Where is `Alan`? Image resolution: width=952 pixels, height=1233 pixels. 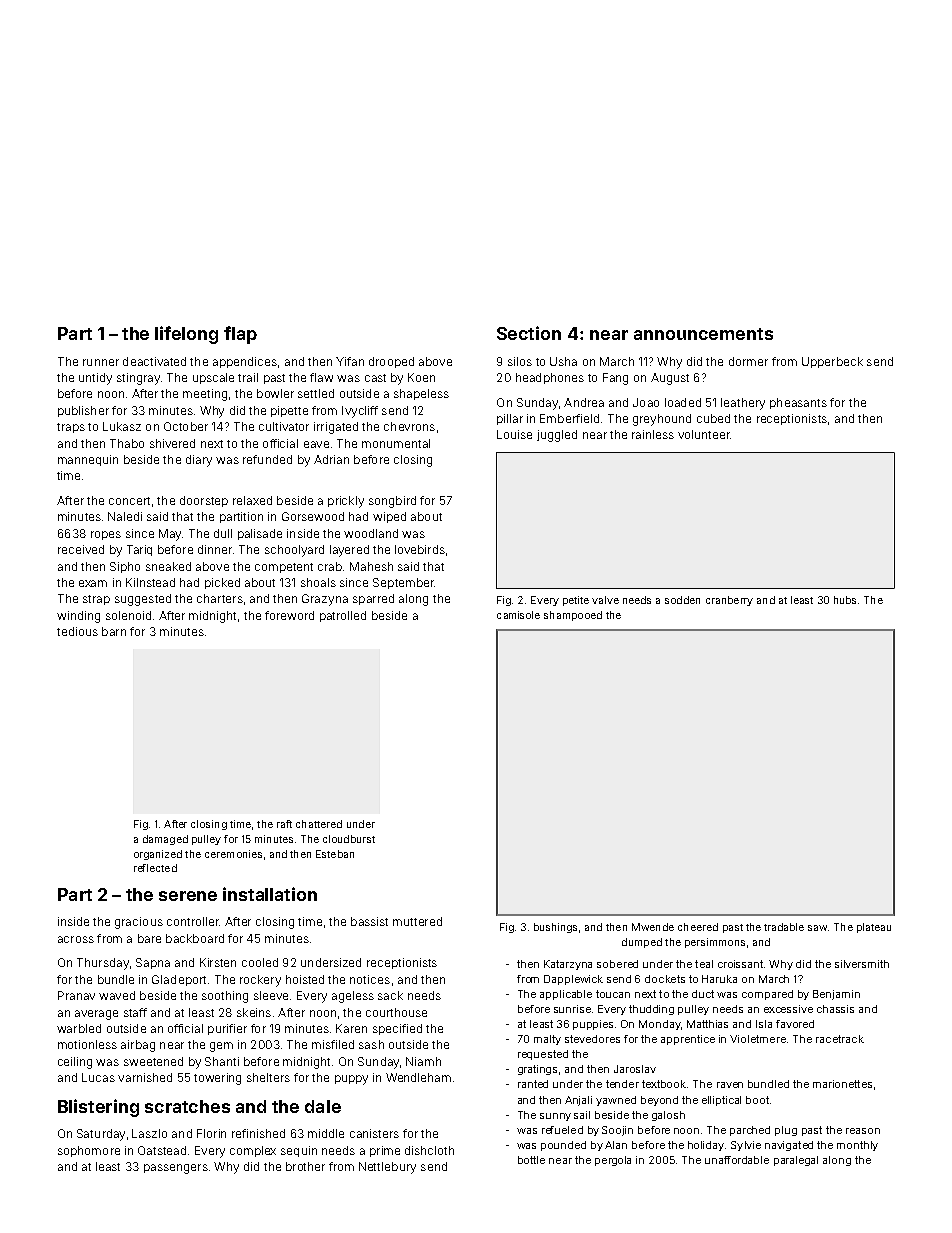 Alan is located at coordinates (616, 1145).
